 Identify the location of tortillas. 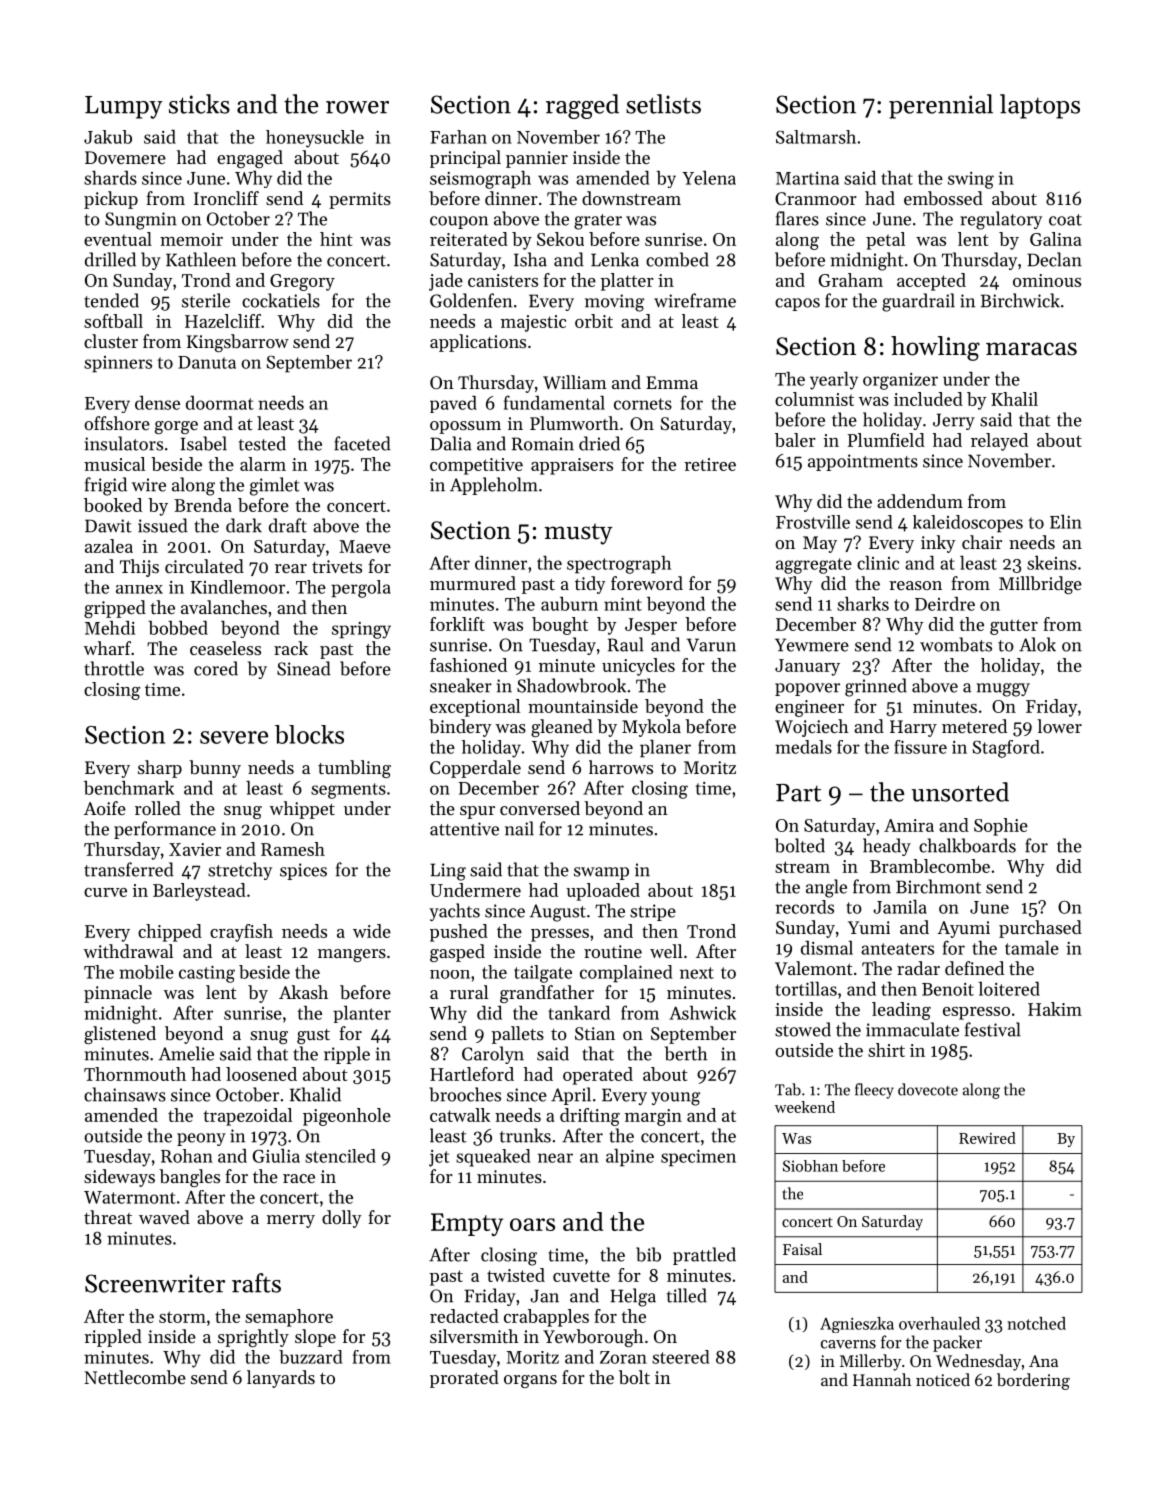
(806, 988).
